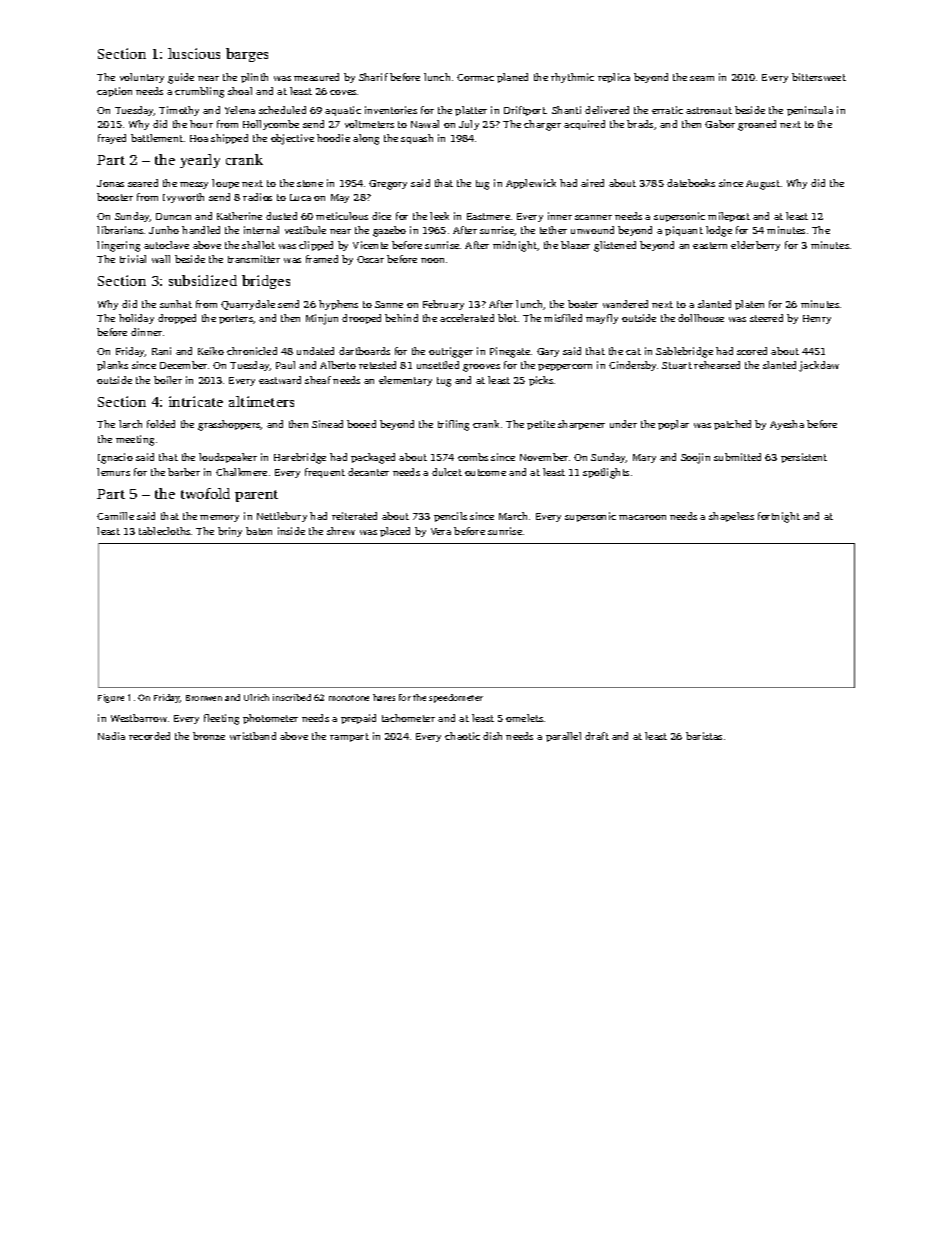 The height and width of the screenshot is (1233, 952). Describe the element at coordinates (248, 305) in the screenshot. I see `Quarrydale` at that location.
